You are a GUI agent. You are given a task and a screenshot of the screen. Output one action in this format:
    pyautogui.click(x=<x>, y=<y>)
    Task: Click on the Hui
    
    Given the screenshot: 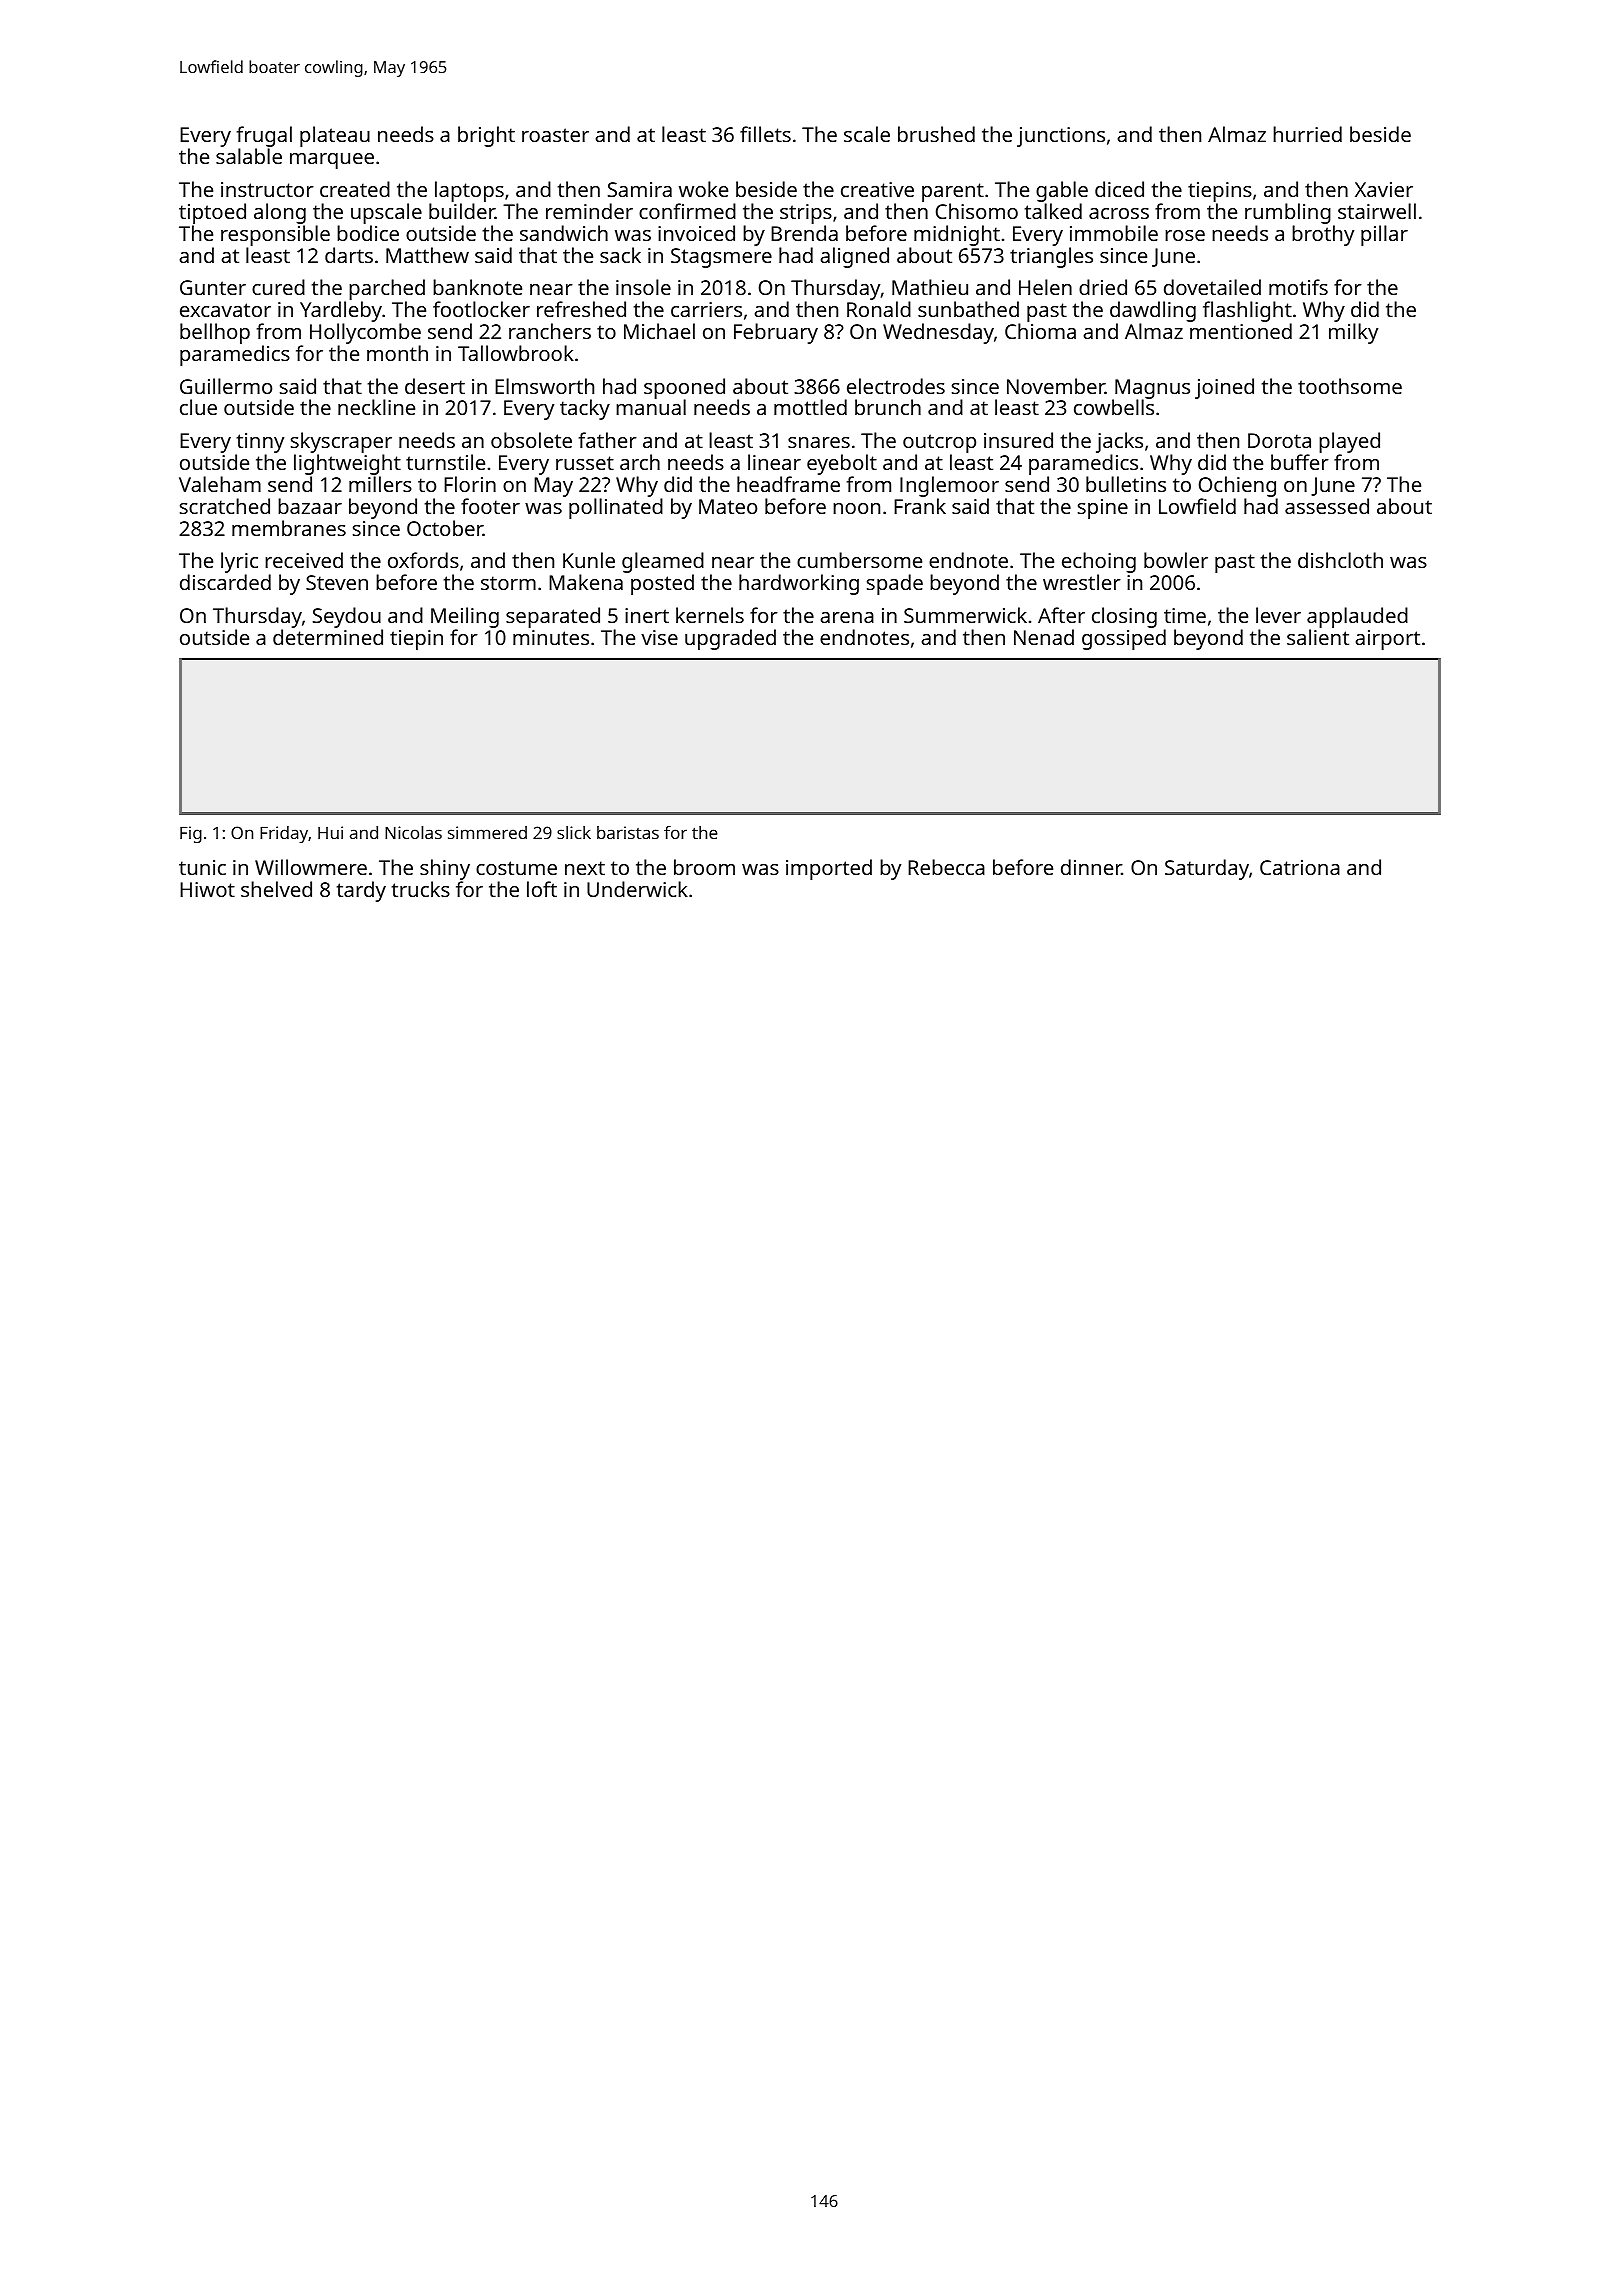 What is the action you would take?
    pyautogui.click(x=330, y=832)
